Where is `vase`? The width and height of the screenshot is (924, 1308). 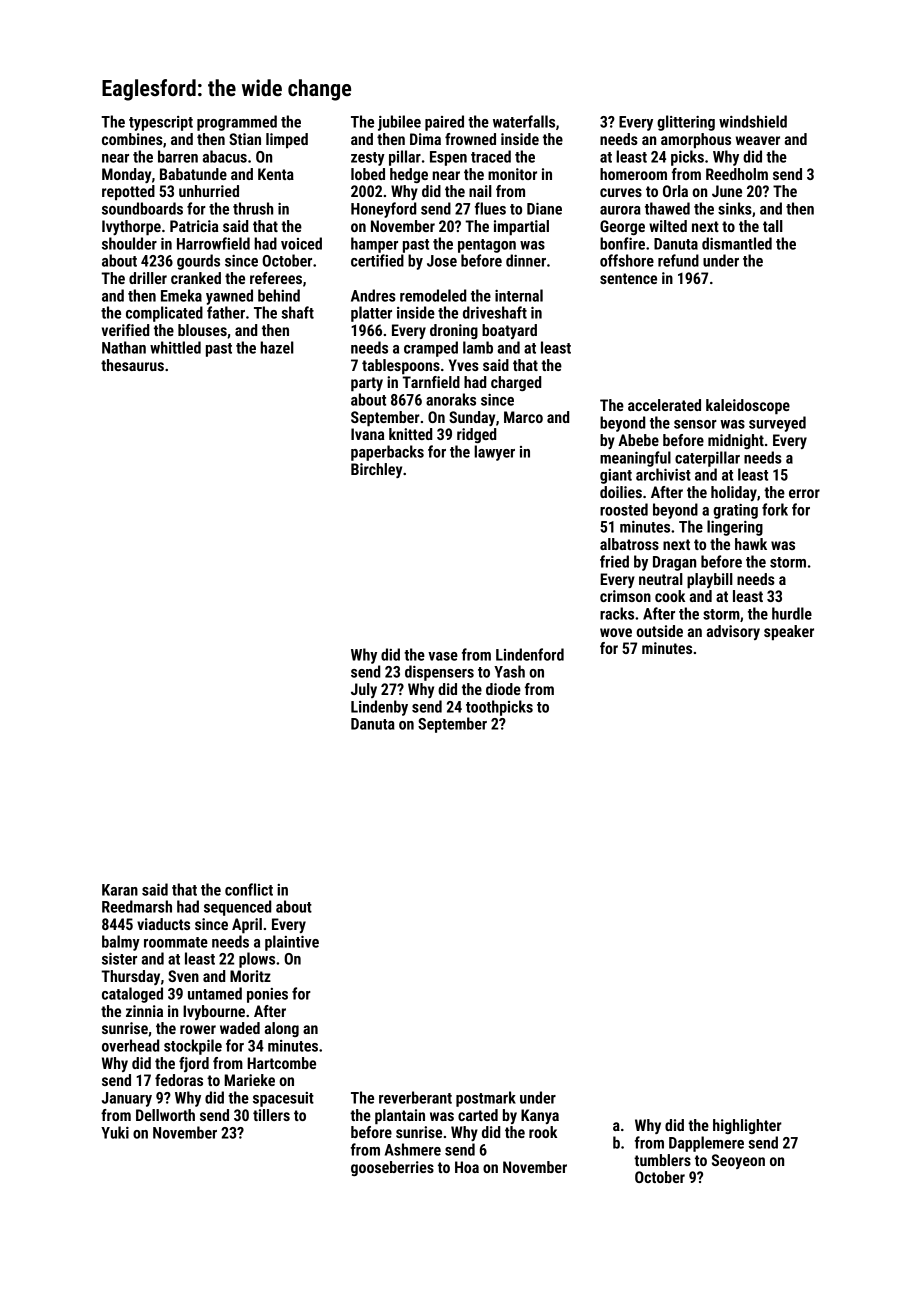
vase is located at coordinates (443, 656).
